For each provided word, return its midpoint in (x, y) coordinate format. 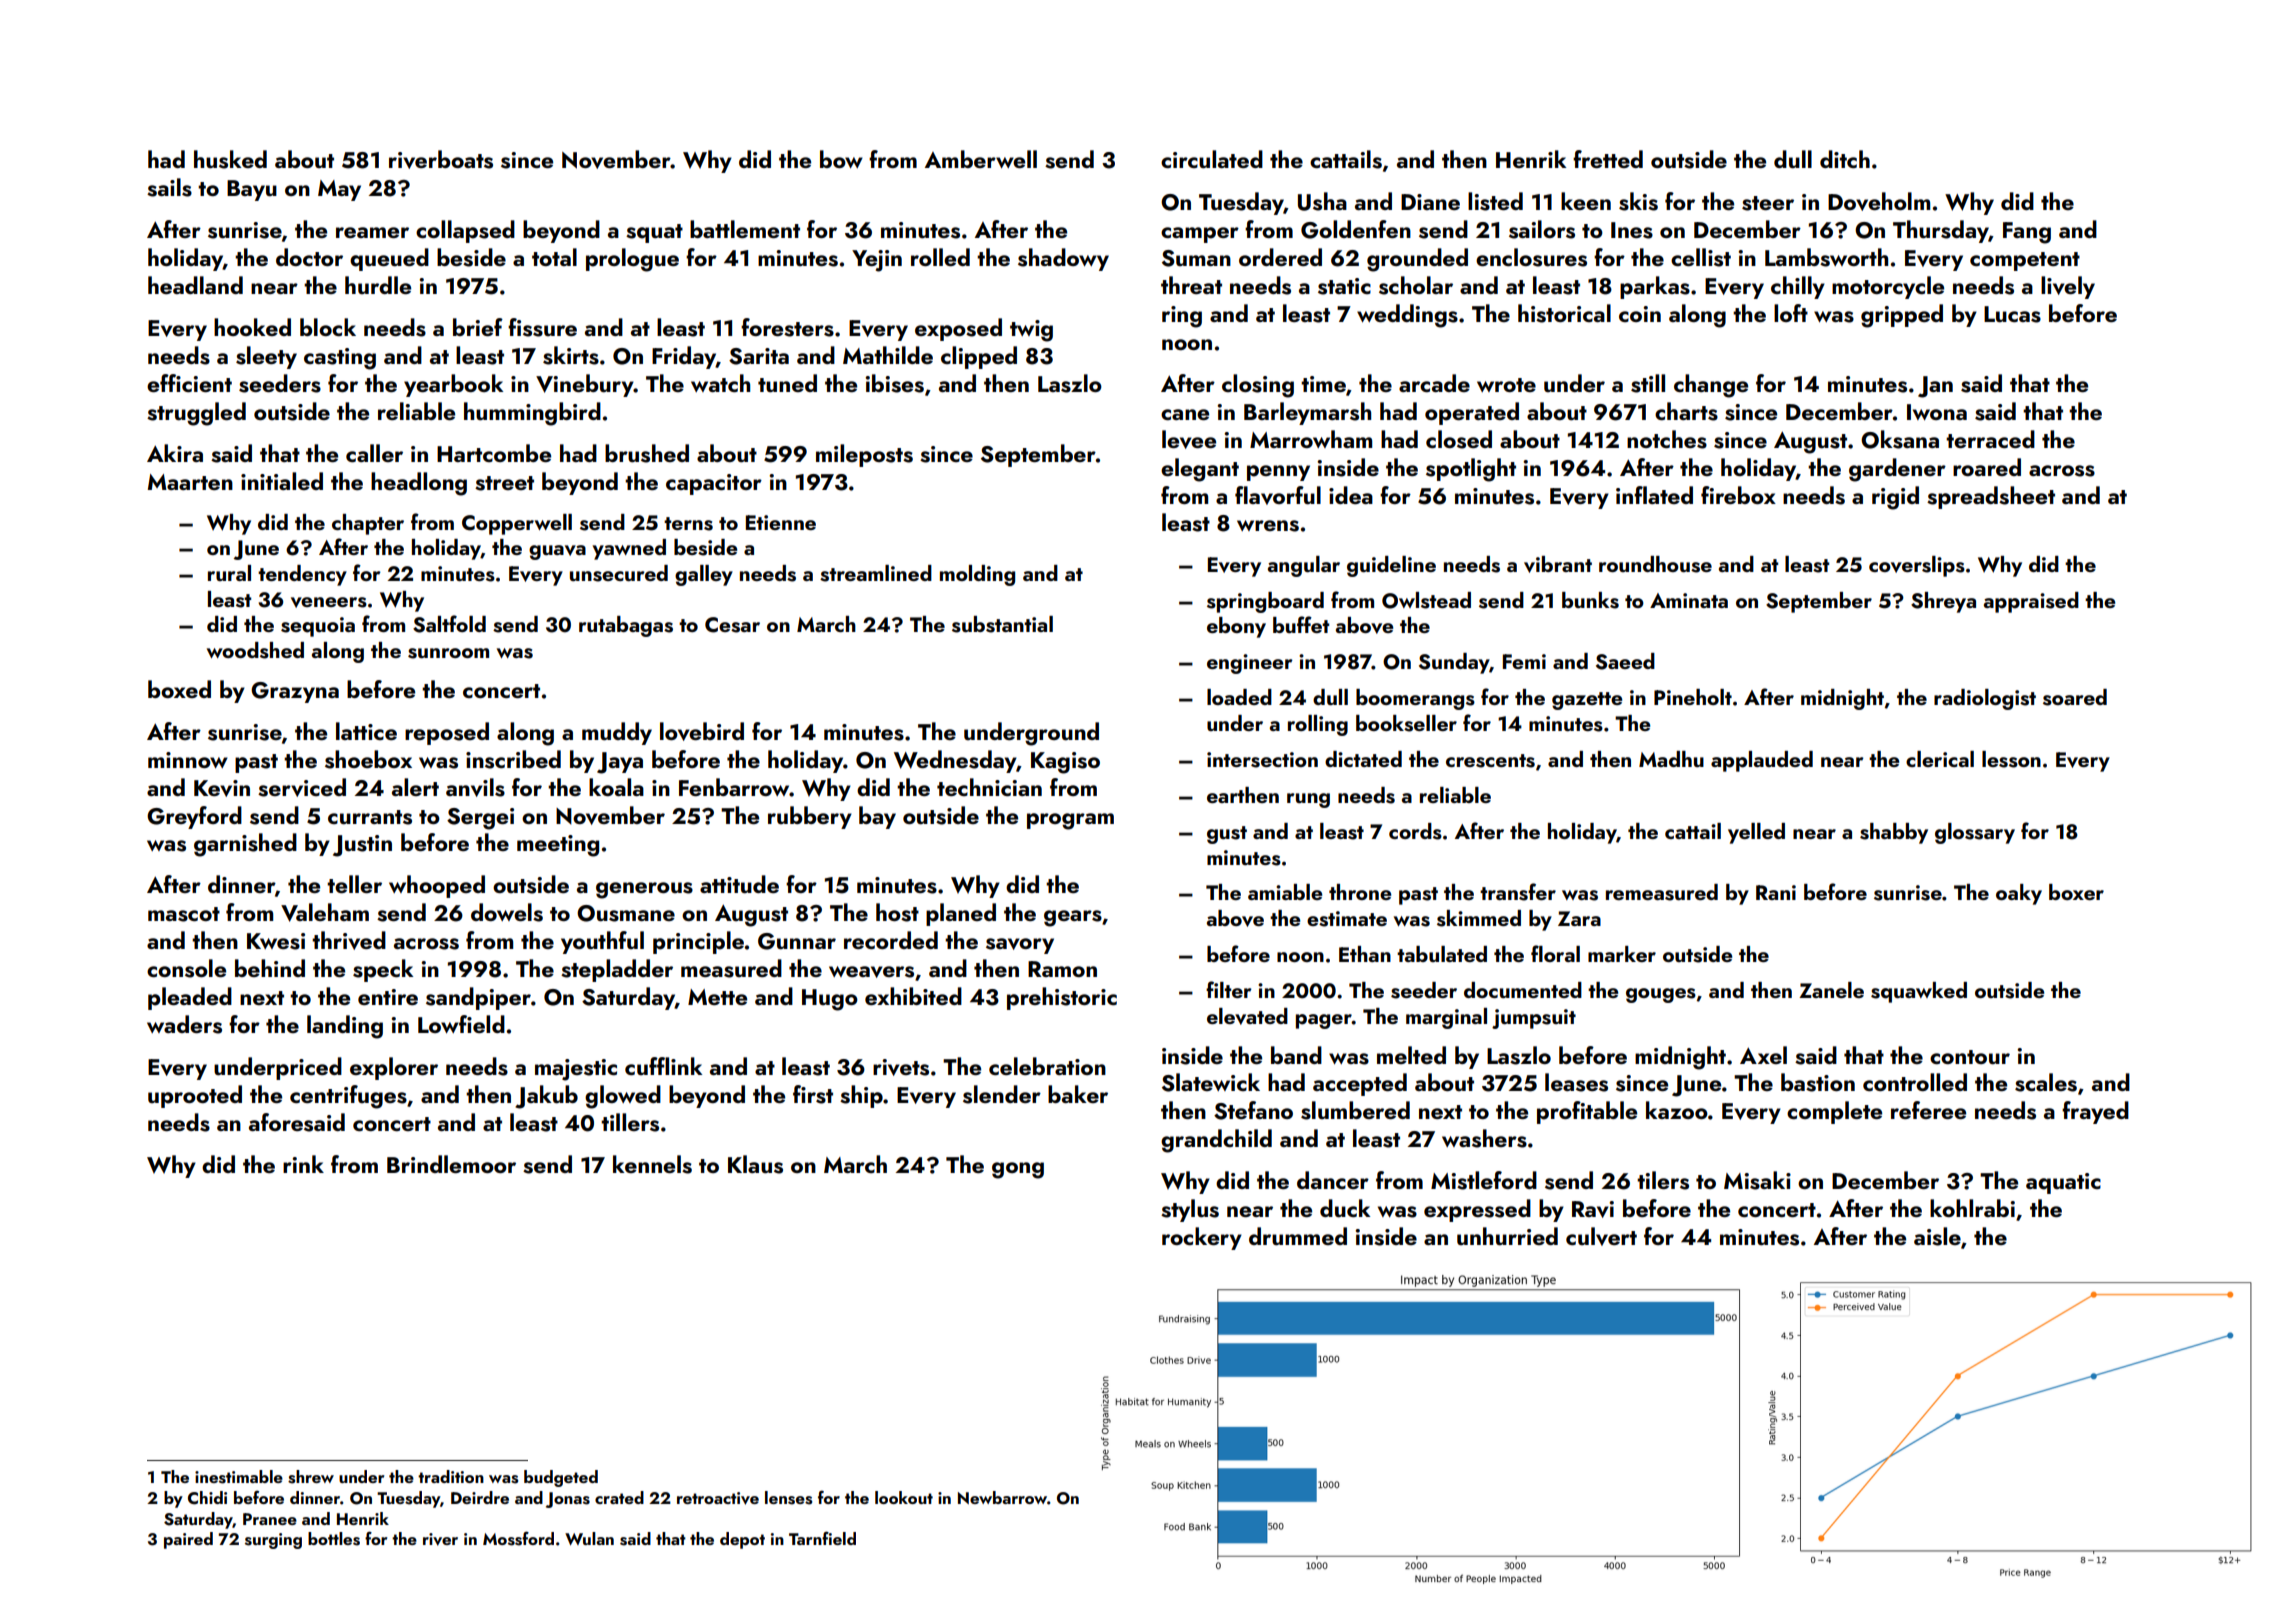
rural (229, 573)
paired (188, 1540)
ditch (1845, 159)
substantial (1002, 624)
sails (169, 187)
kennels (652, 1164)
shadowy (1063, 259)
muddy (617, 733)
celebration (1047, 1066)
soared (2075, 697)
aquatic (2063, 1183)
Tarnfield (822, 1538)
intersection (1262, 760)
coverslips (1917, 566)
